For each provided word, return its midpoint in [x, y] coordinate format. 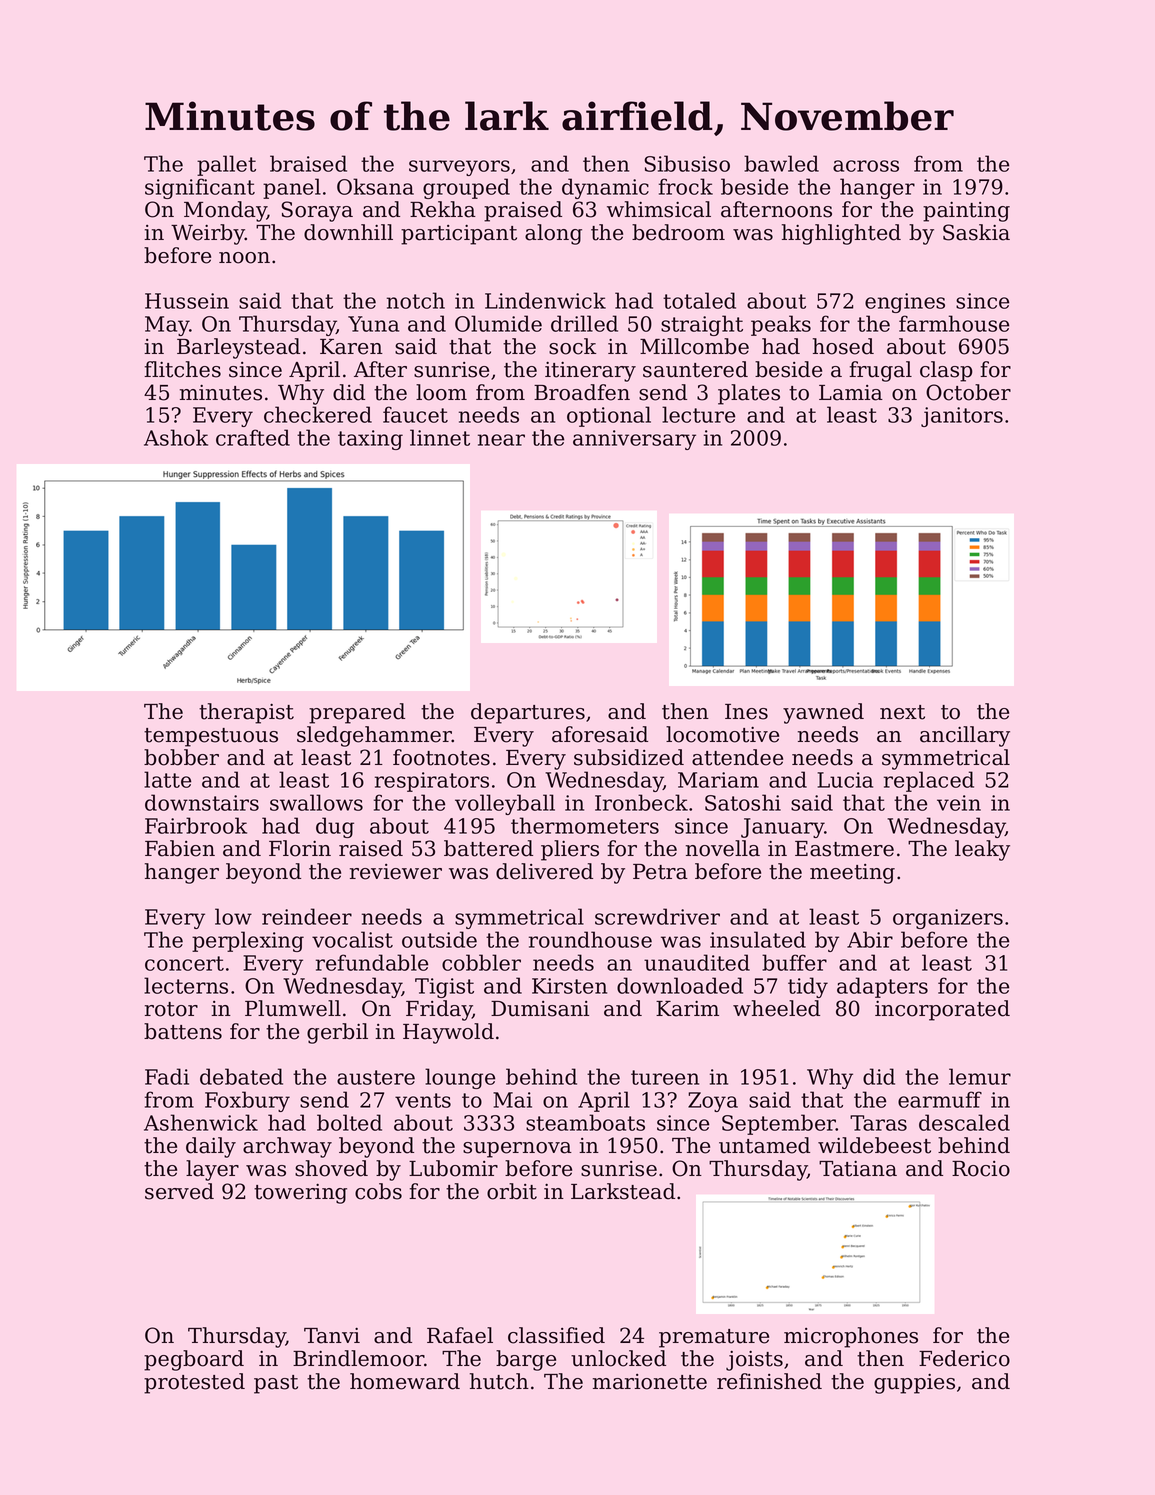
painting [966, 212]
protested [194, 1383]
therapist [246, 713]
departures [528, 713]
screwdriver [657, 916]
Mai [512, 1100]
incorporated [942, 1010]
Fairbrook [196, 825]
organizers [948, 919]
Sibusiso [687, 163]
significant [200, 188]
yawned [823, 713]
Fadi [167, 1076]
